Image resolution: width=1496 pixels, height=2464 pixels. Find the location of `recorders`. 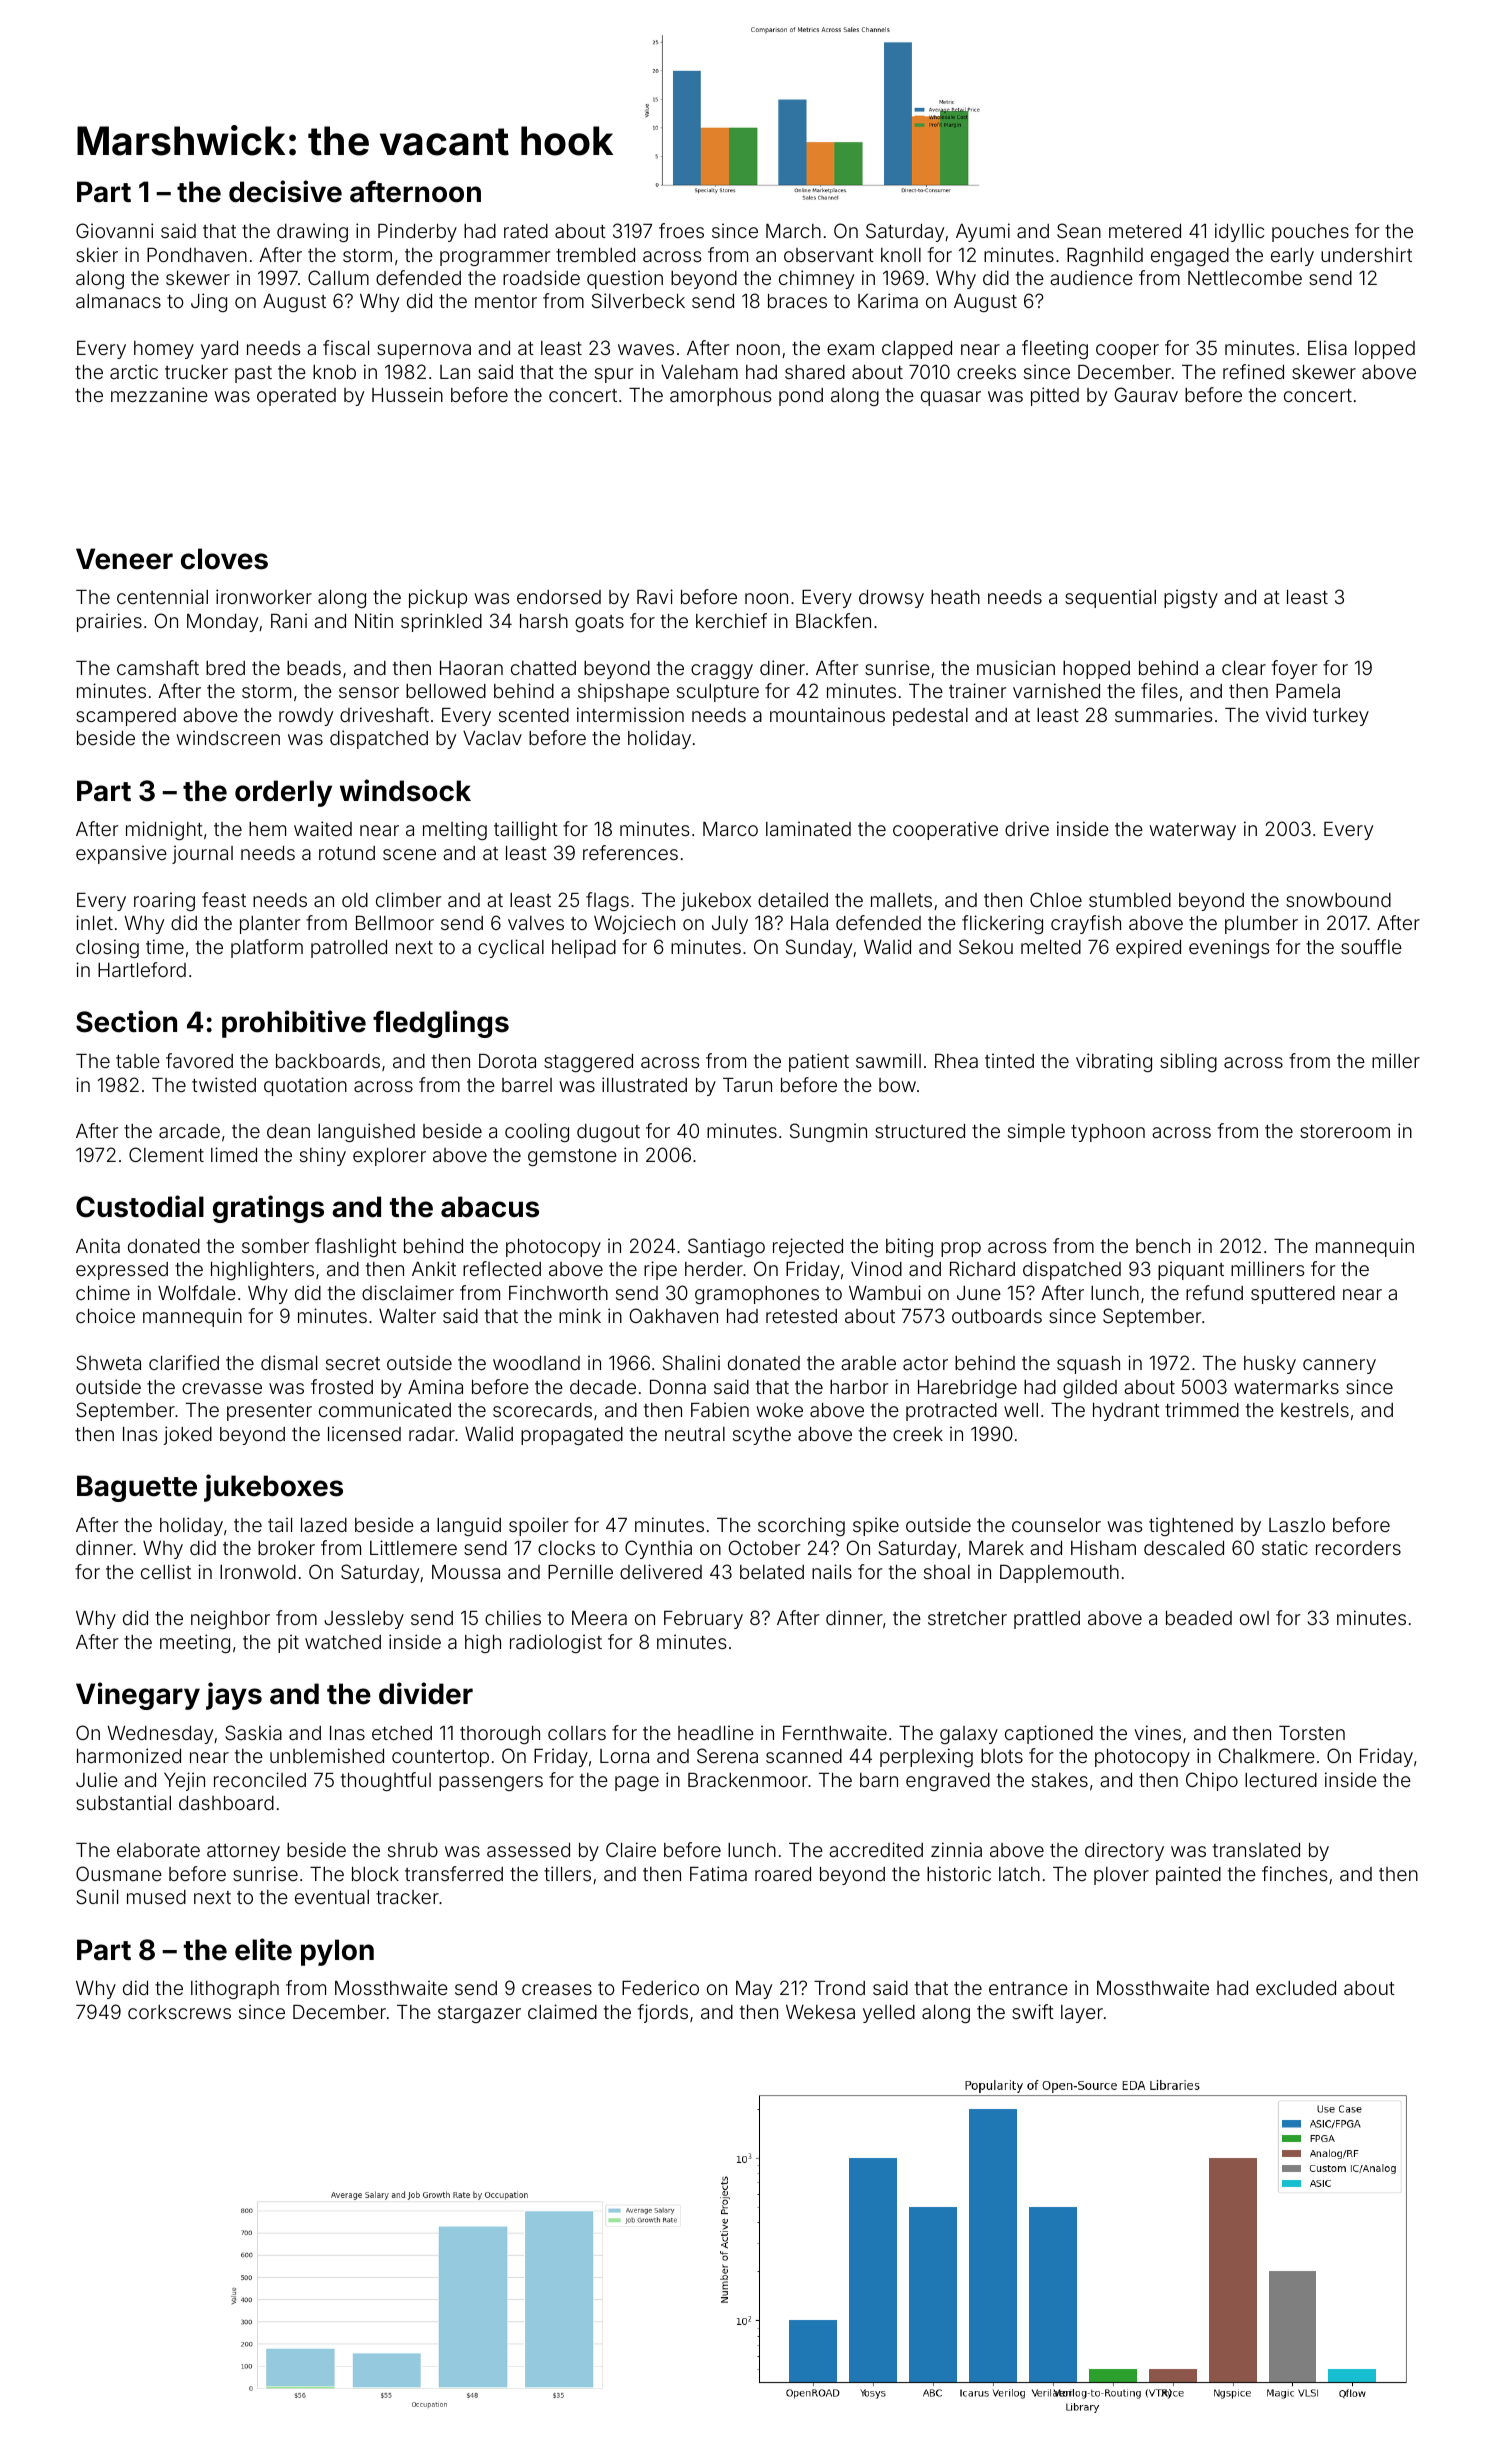

recorders is located at coordinates (1358, 1548).
